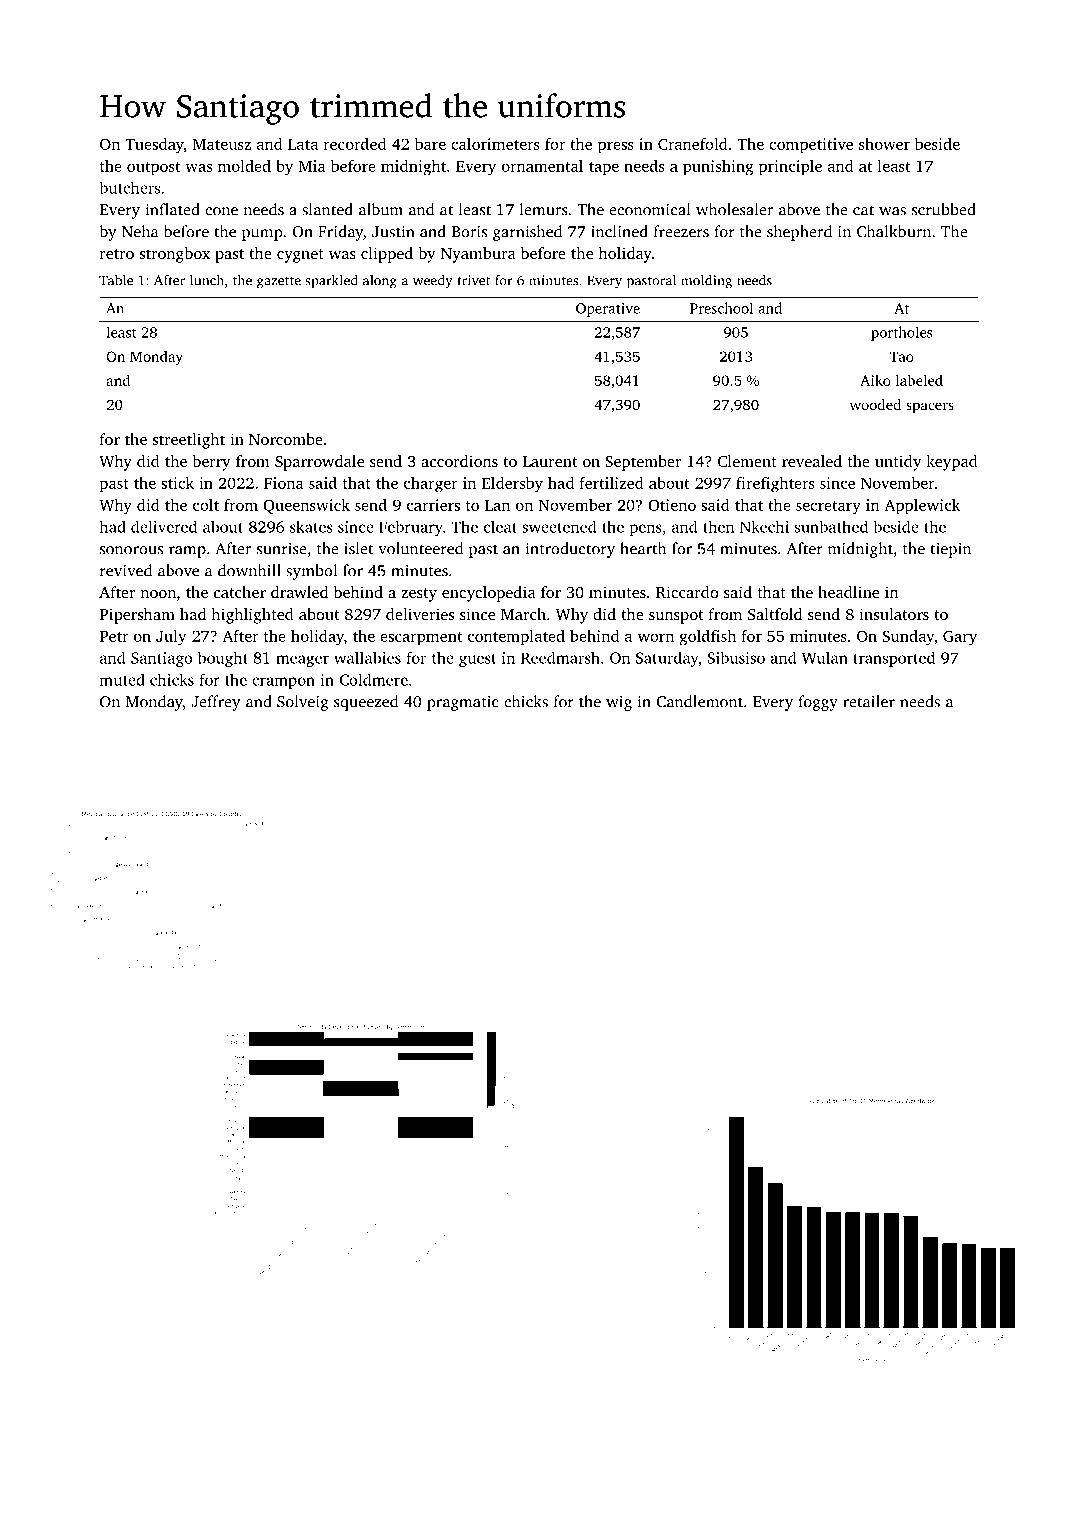  I want to click on lemurs, so click(544, 209).
